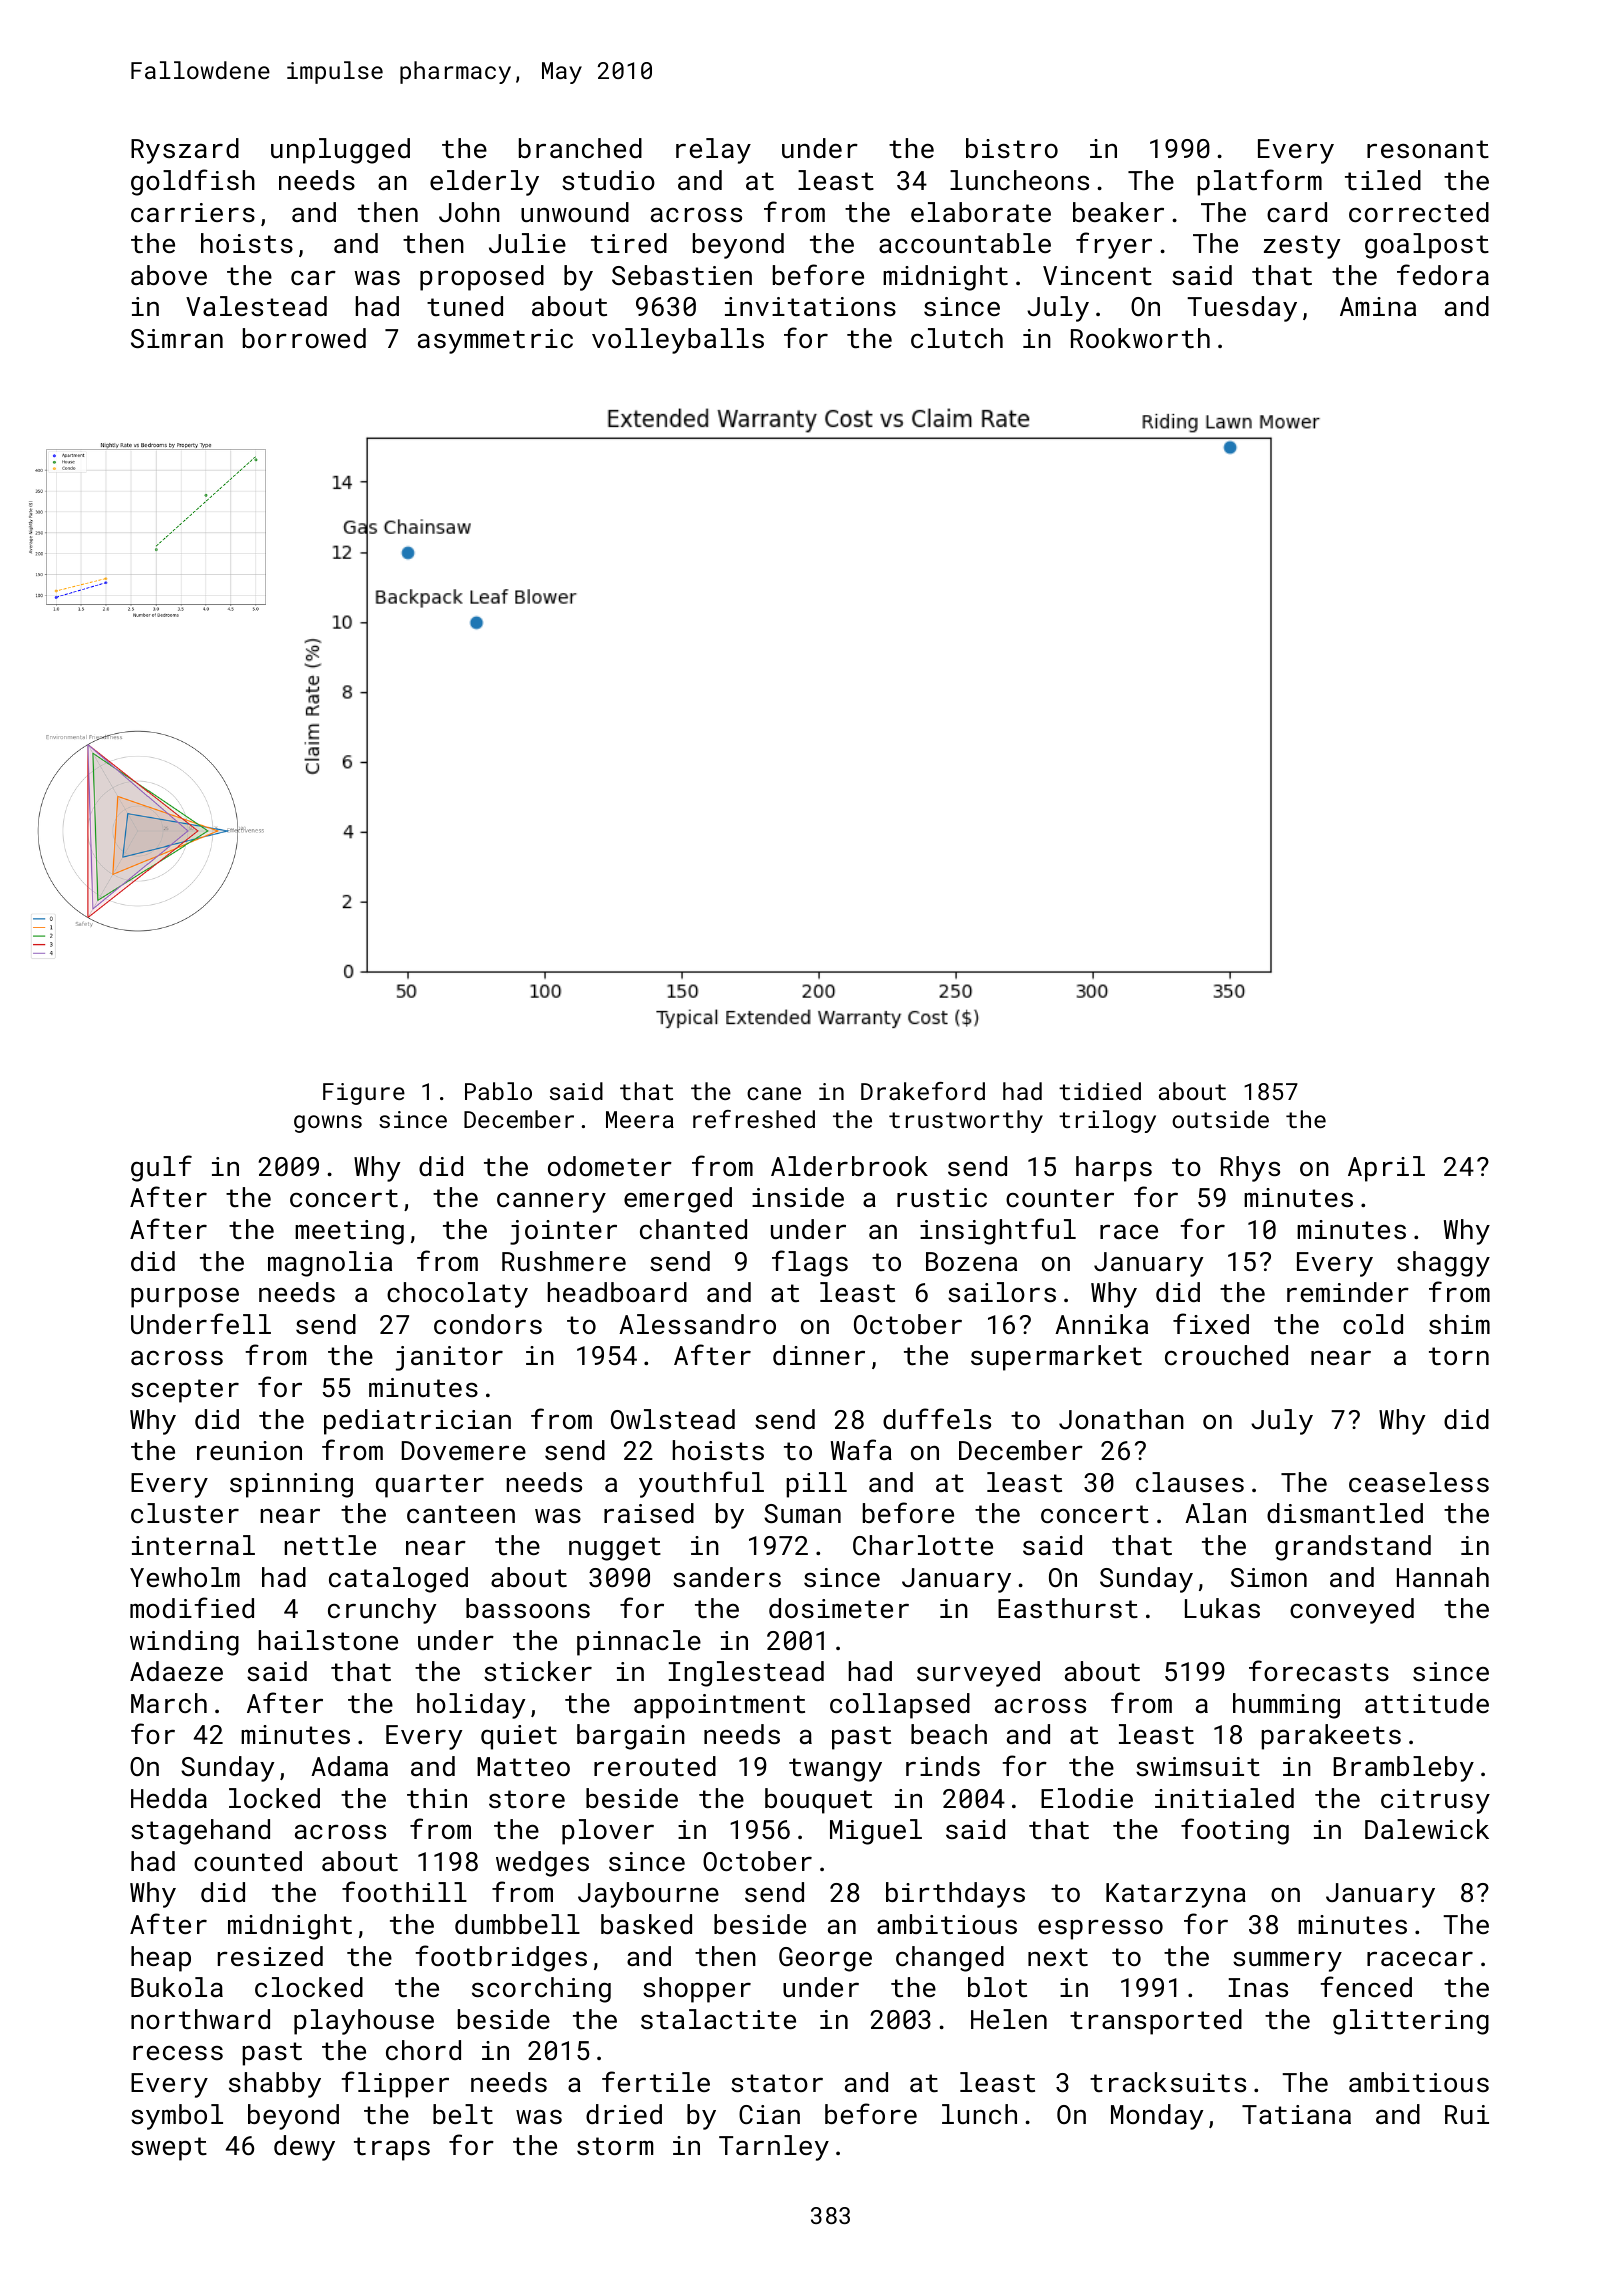 The height and width of the screenshot is (2292, 1620). Describe the element at coordinates (457, 1295) in the screenshot. I see `chocolaty` at that location.
